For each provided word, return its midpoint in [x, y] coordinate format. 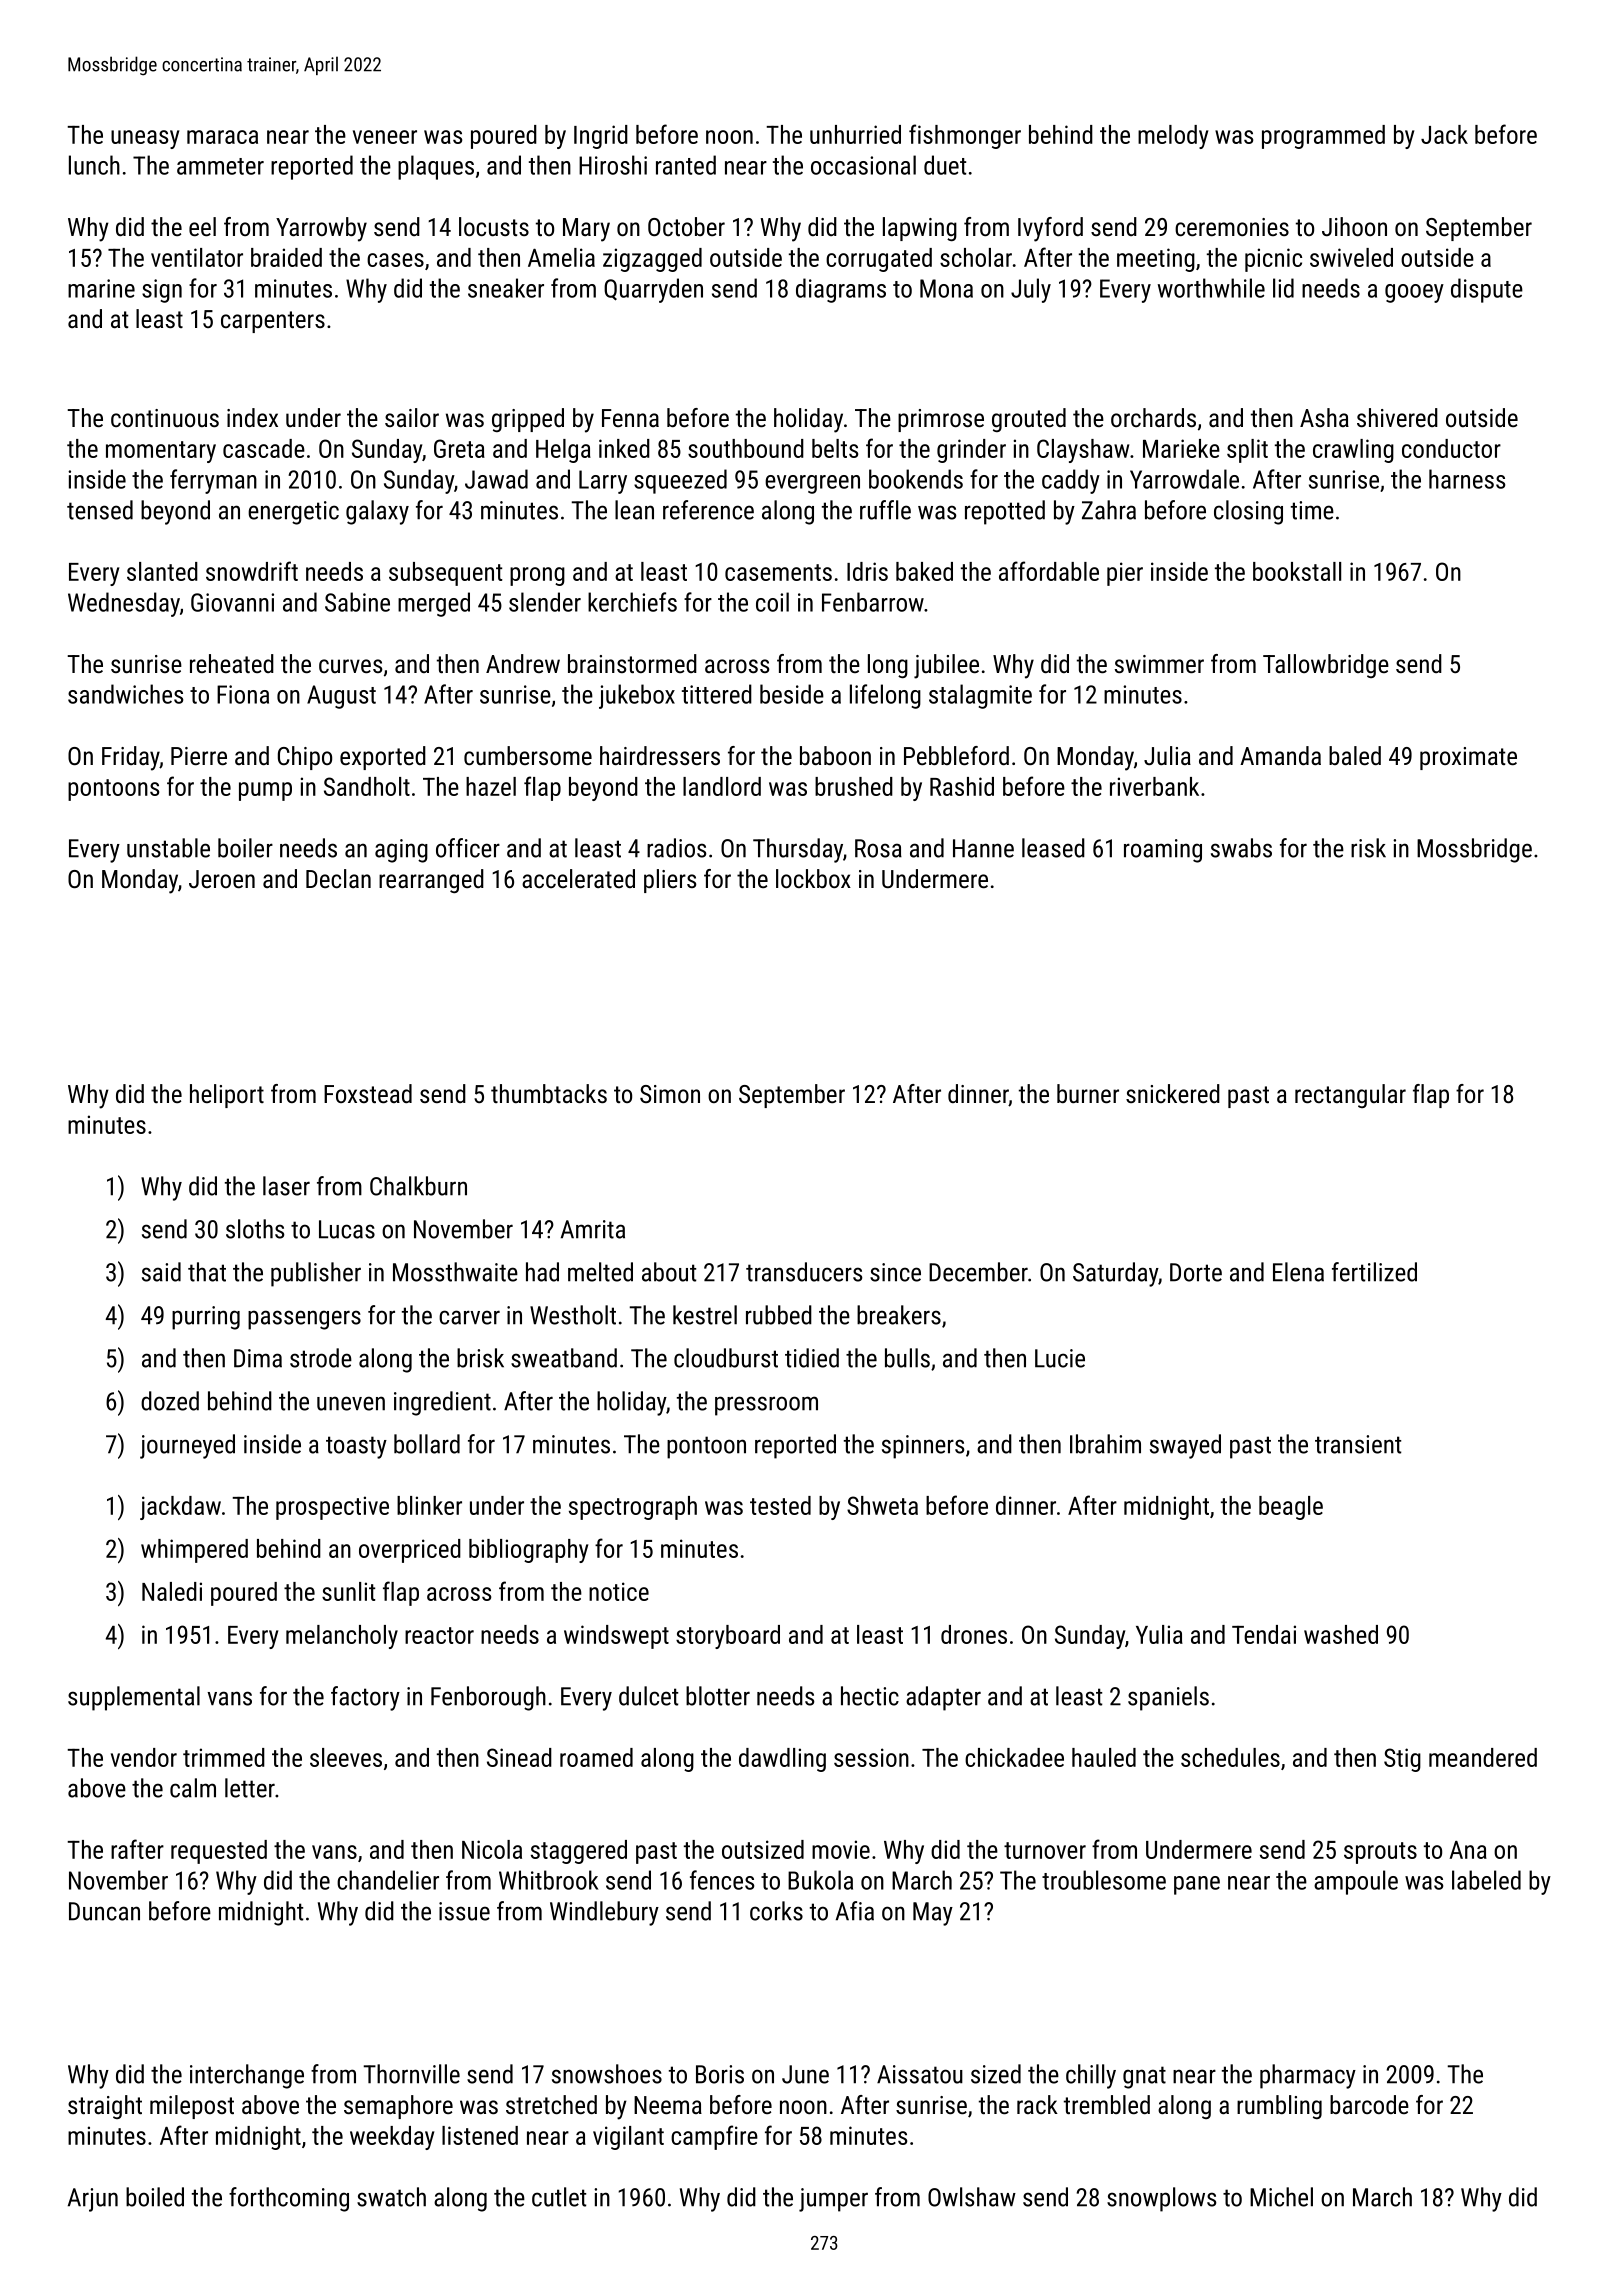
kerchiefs [632, 602]
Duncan [104, 1911]
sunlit [348, 1591]
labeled [1486, 1880]
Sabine [357, 602]
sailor [412, 417]
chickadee [1014, 1757]
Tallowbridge [1326, 666]
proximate [1468, 758]
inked [624, 448]
